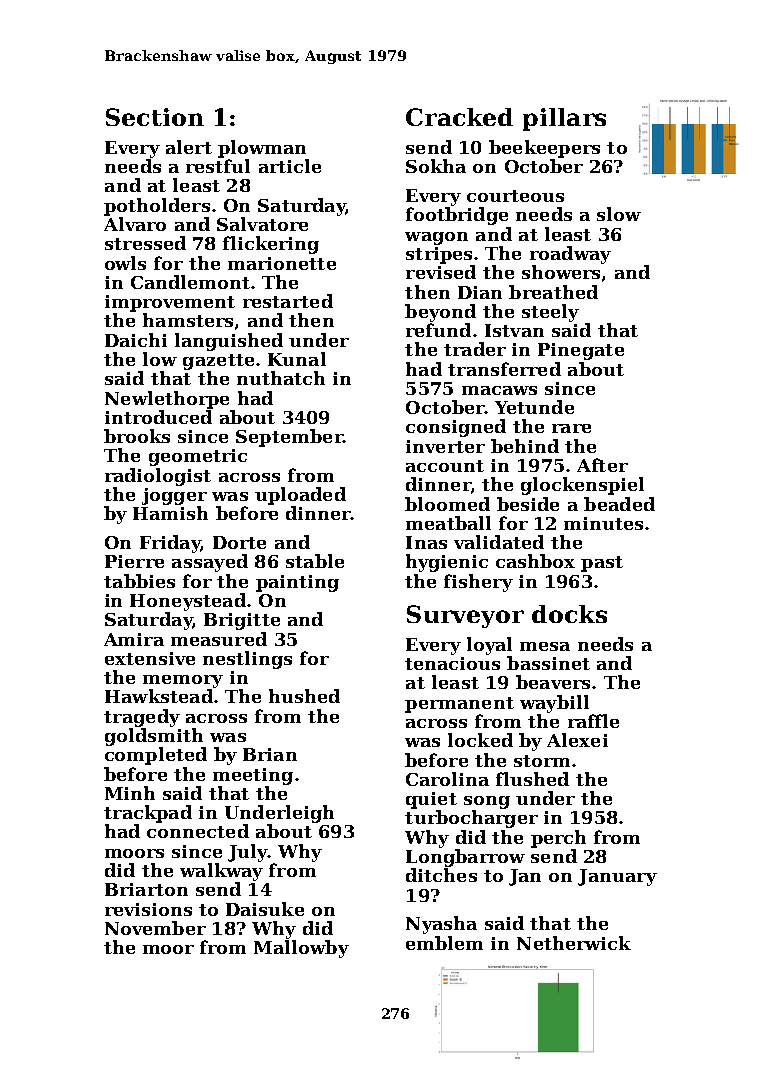 The image size is (761, 1080). What do you see at coordinates (155, 117) in the screenshot?
I see `Section` at bounding box center [155, 117].
